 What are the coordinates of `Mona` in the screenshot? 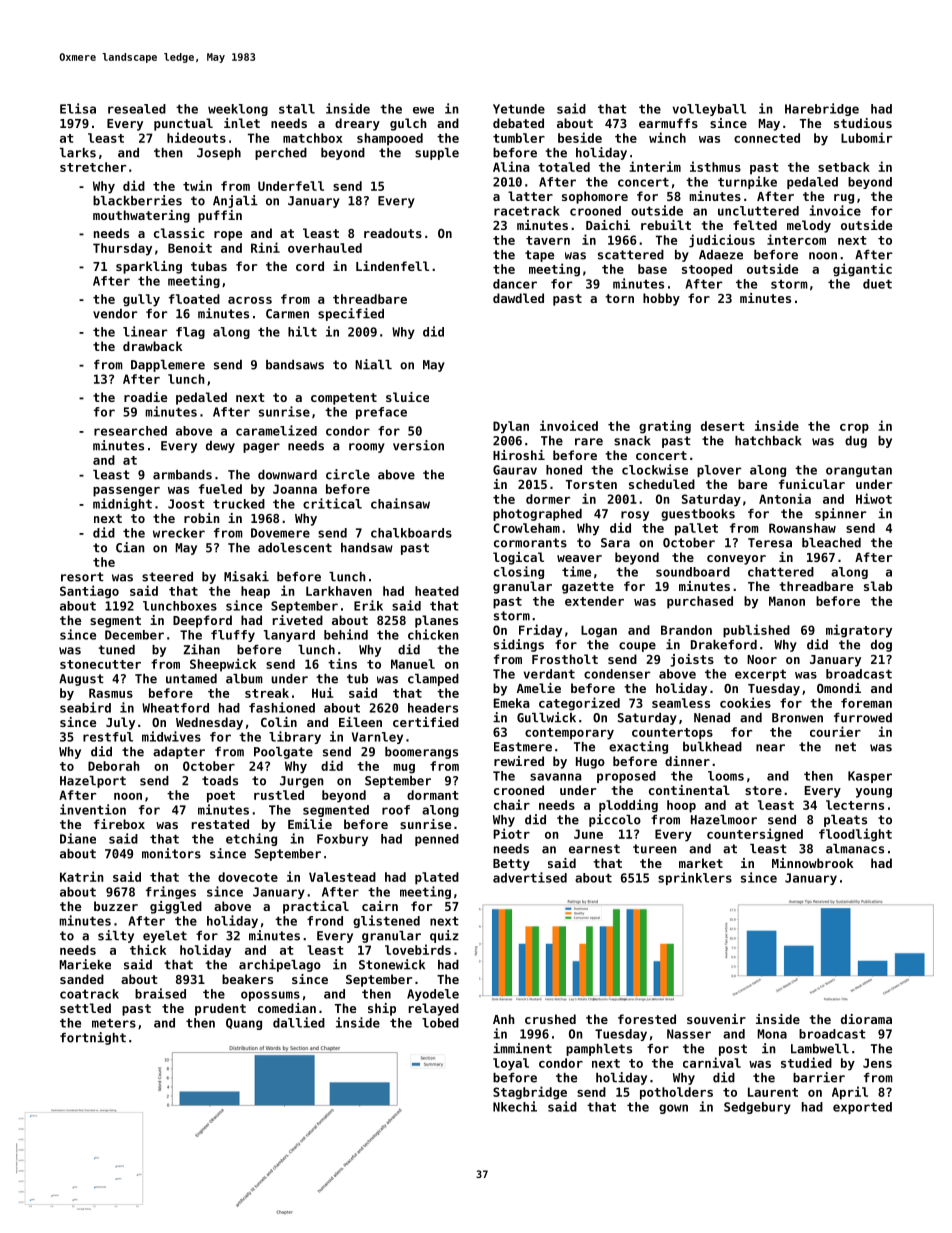 It's located at (772, 1034).
